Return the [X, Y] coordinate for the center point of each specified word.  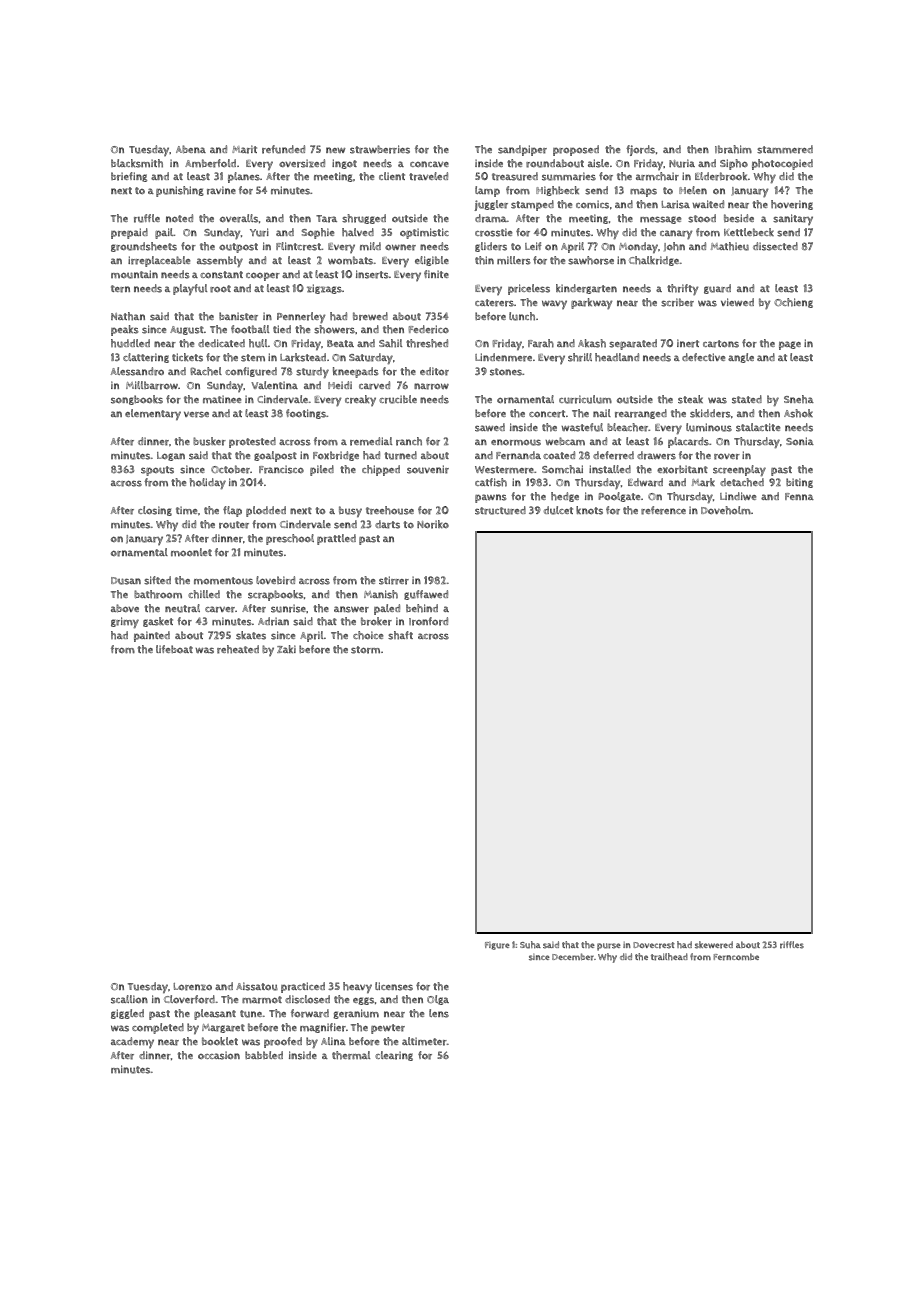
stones [506, 372]
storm [365, 650]
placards [688, 442]
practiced [303, 987]
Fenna [799, 496]
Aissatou [257, 986]
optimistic [424, 233]
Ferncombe [736, 957]
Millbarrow [152, 385]
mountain [134, 274]
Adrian [273, 621]
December [573, 957]
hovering [792, 205]
